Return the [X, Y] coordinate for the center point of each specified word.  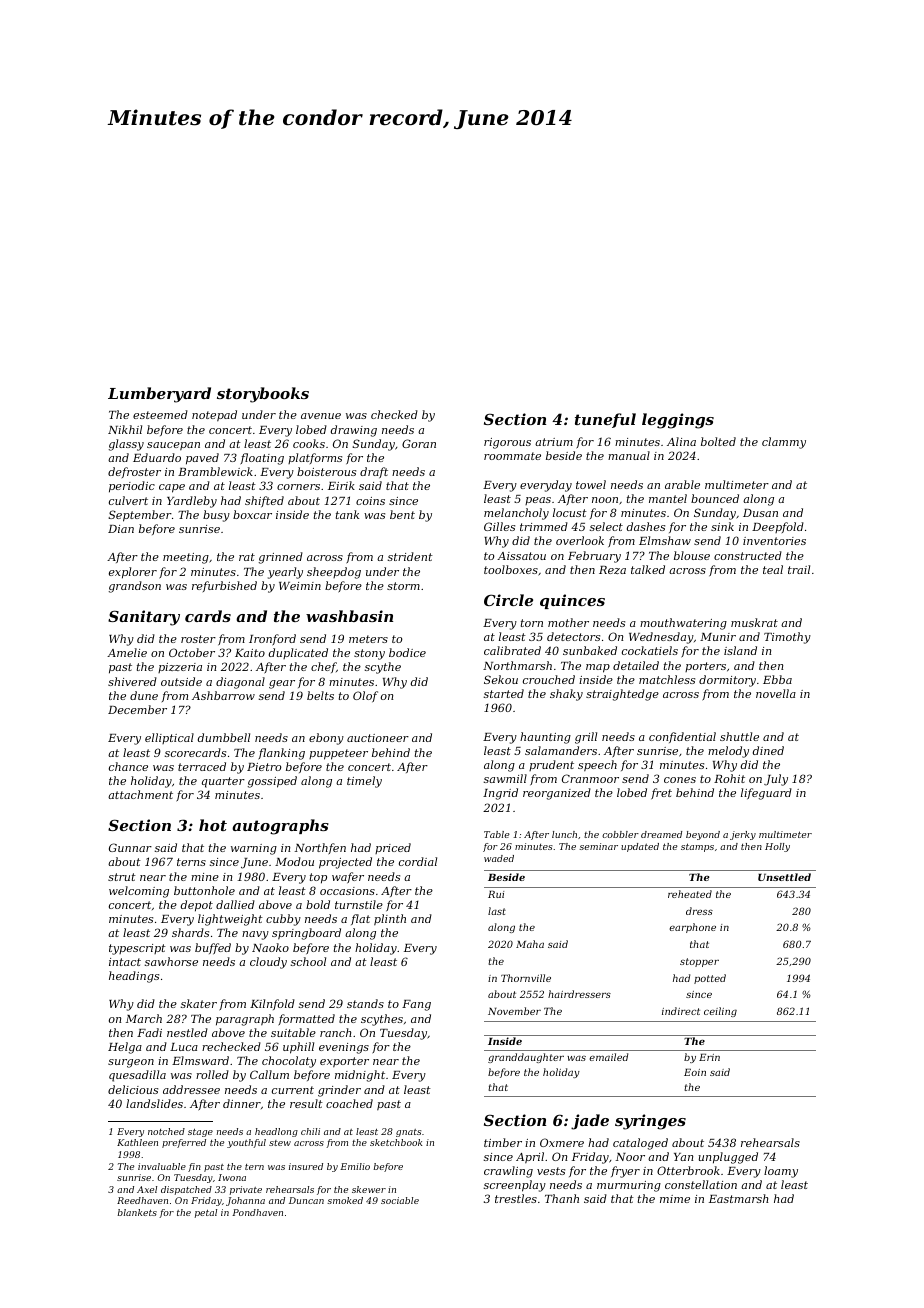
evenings [344, 1048]
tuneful [605, 420]
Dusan [760, 513]
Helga [125, 1048]
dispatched [186, 1190]
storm [403, 586]
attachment [140, 794]
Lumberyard [159, 395]
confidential [682, 737]
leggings [678, 421]
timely [364, 782]
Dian [121, 529]
